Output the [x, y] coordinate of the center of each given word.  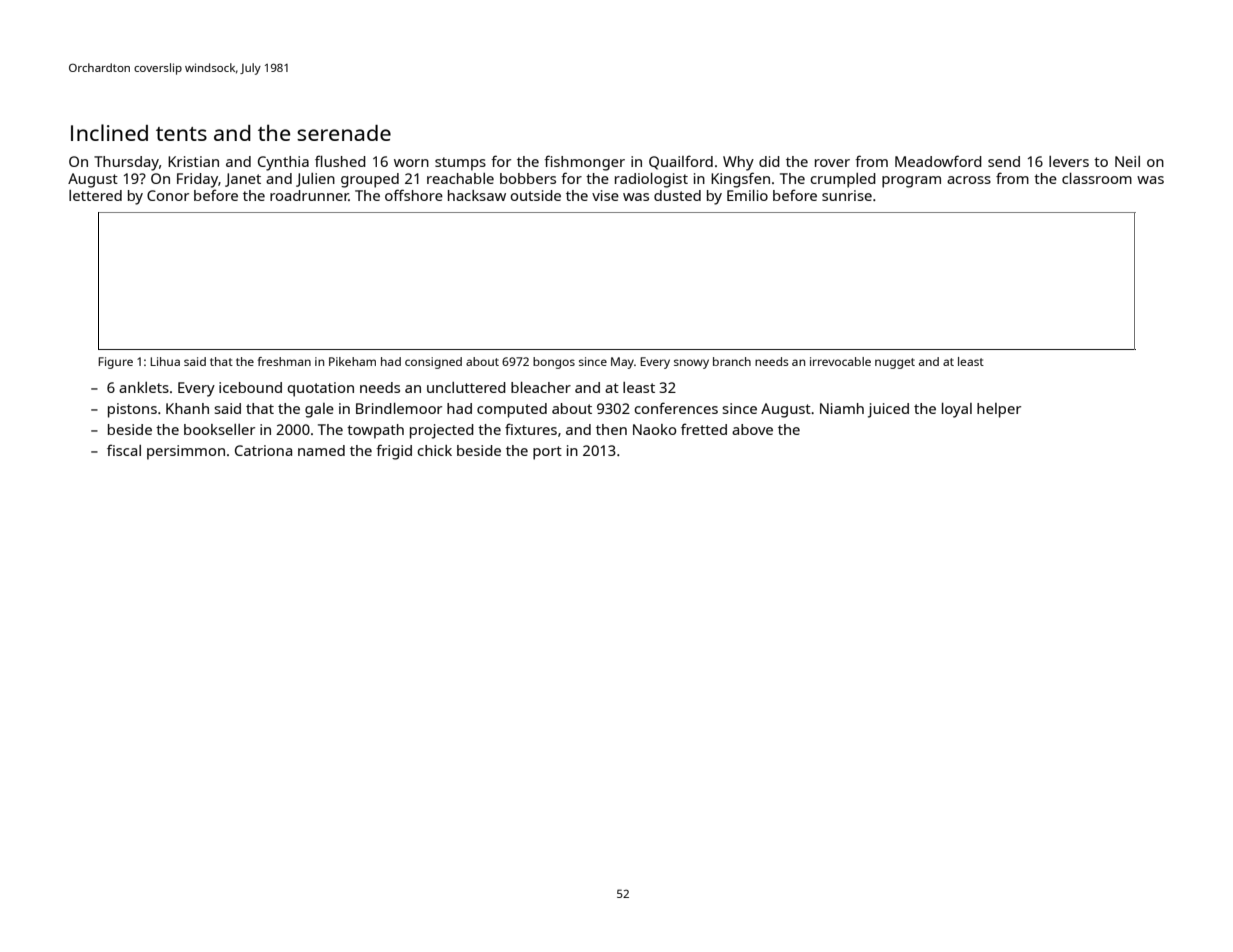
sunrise [847, 195]
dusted [677, 195]
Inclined [109, 132]
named [321, 450]
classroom [1097, 178]
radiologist [651, 180]
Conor [168, 195]
